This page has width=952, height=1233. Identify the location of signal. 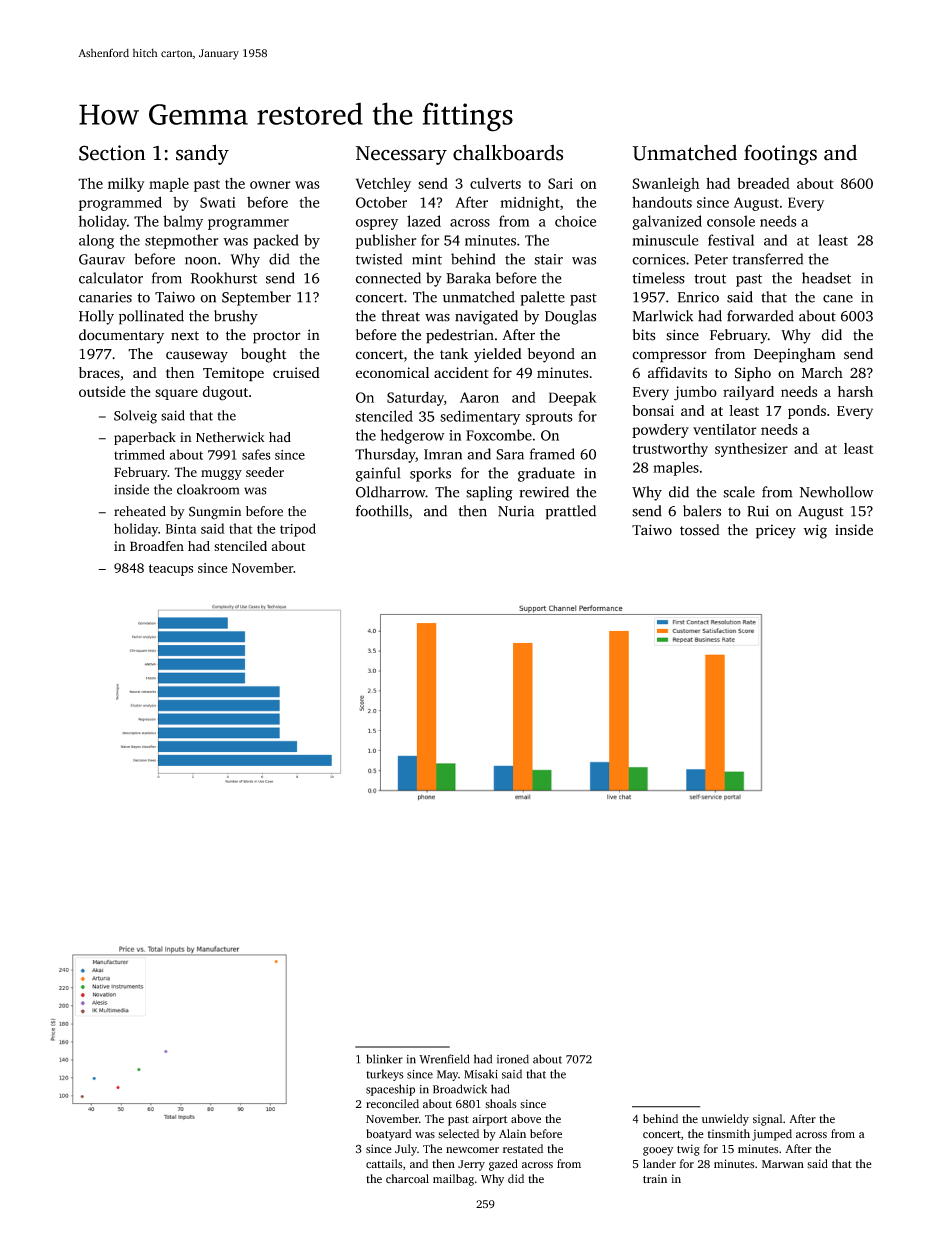
(768, 1120).
